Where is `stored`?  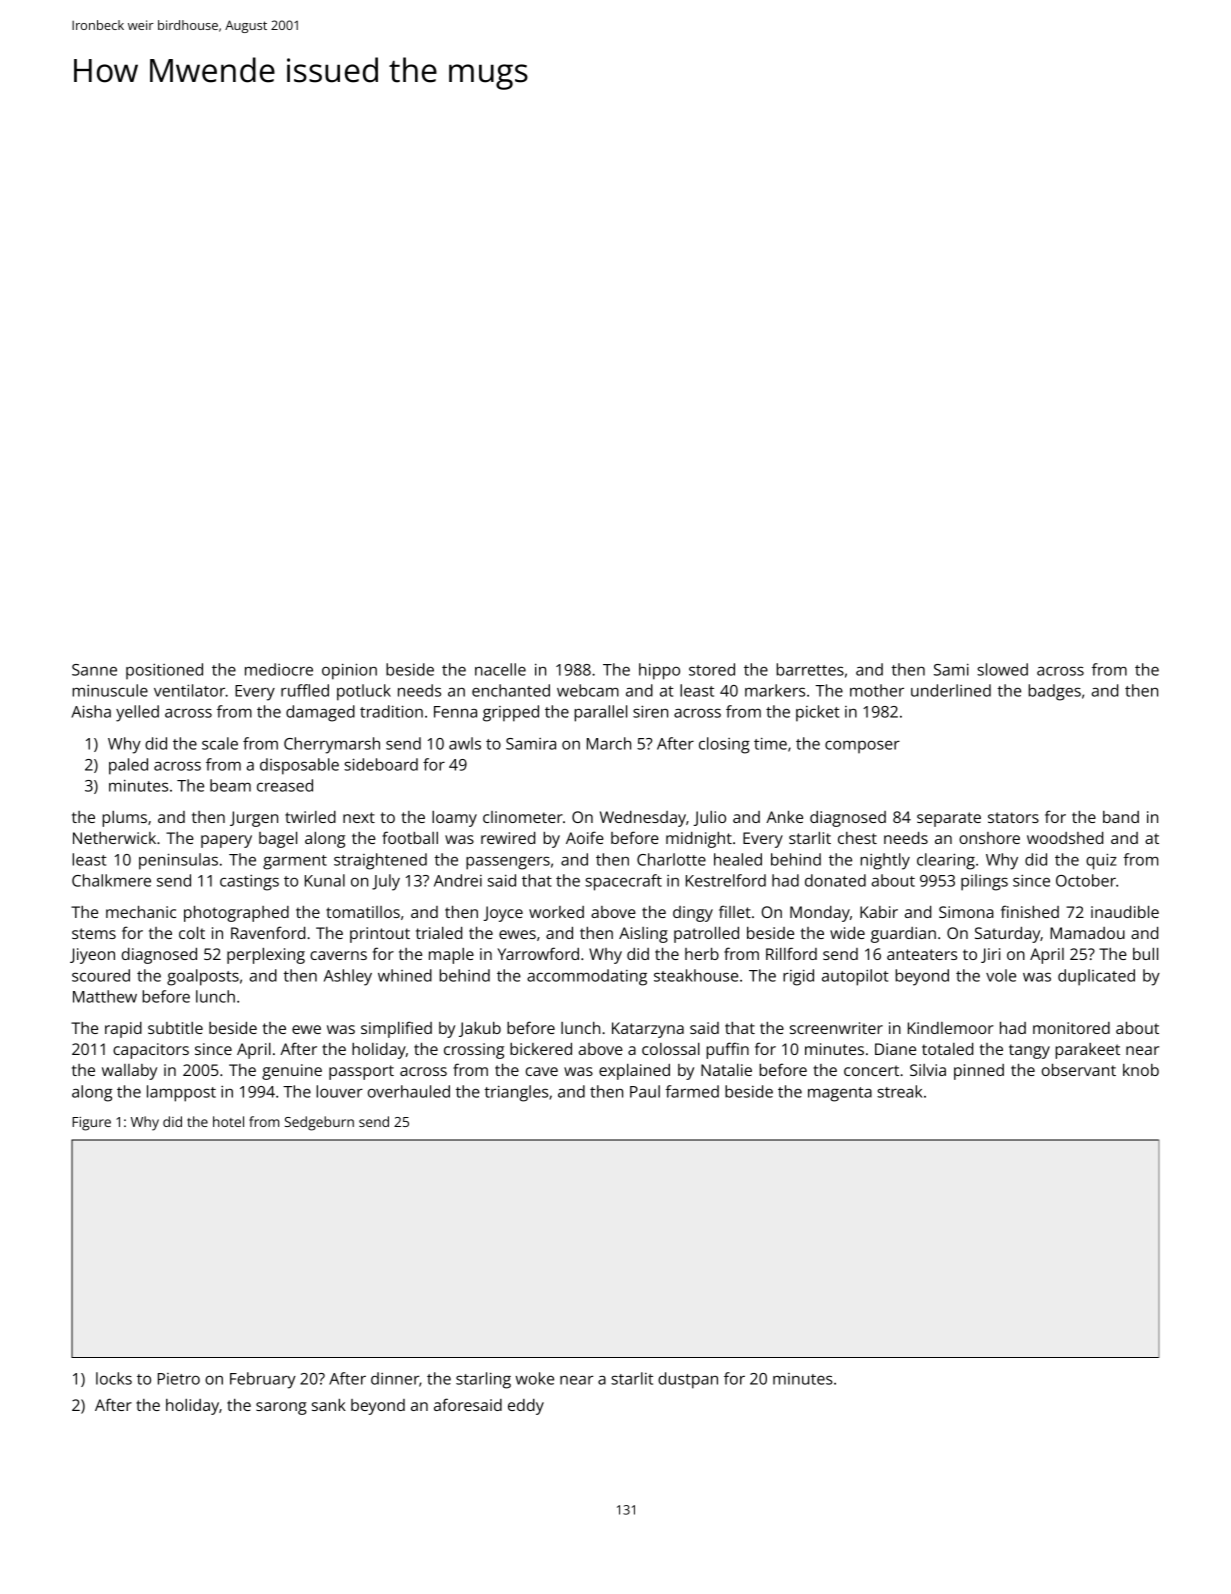
stored is located at coordinates (712, 669).
